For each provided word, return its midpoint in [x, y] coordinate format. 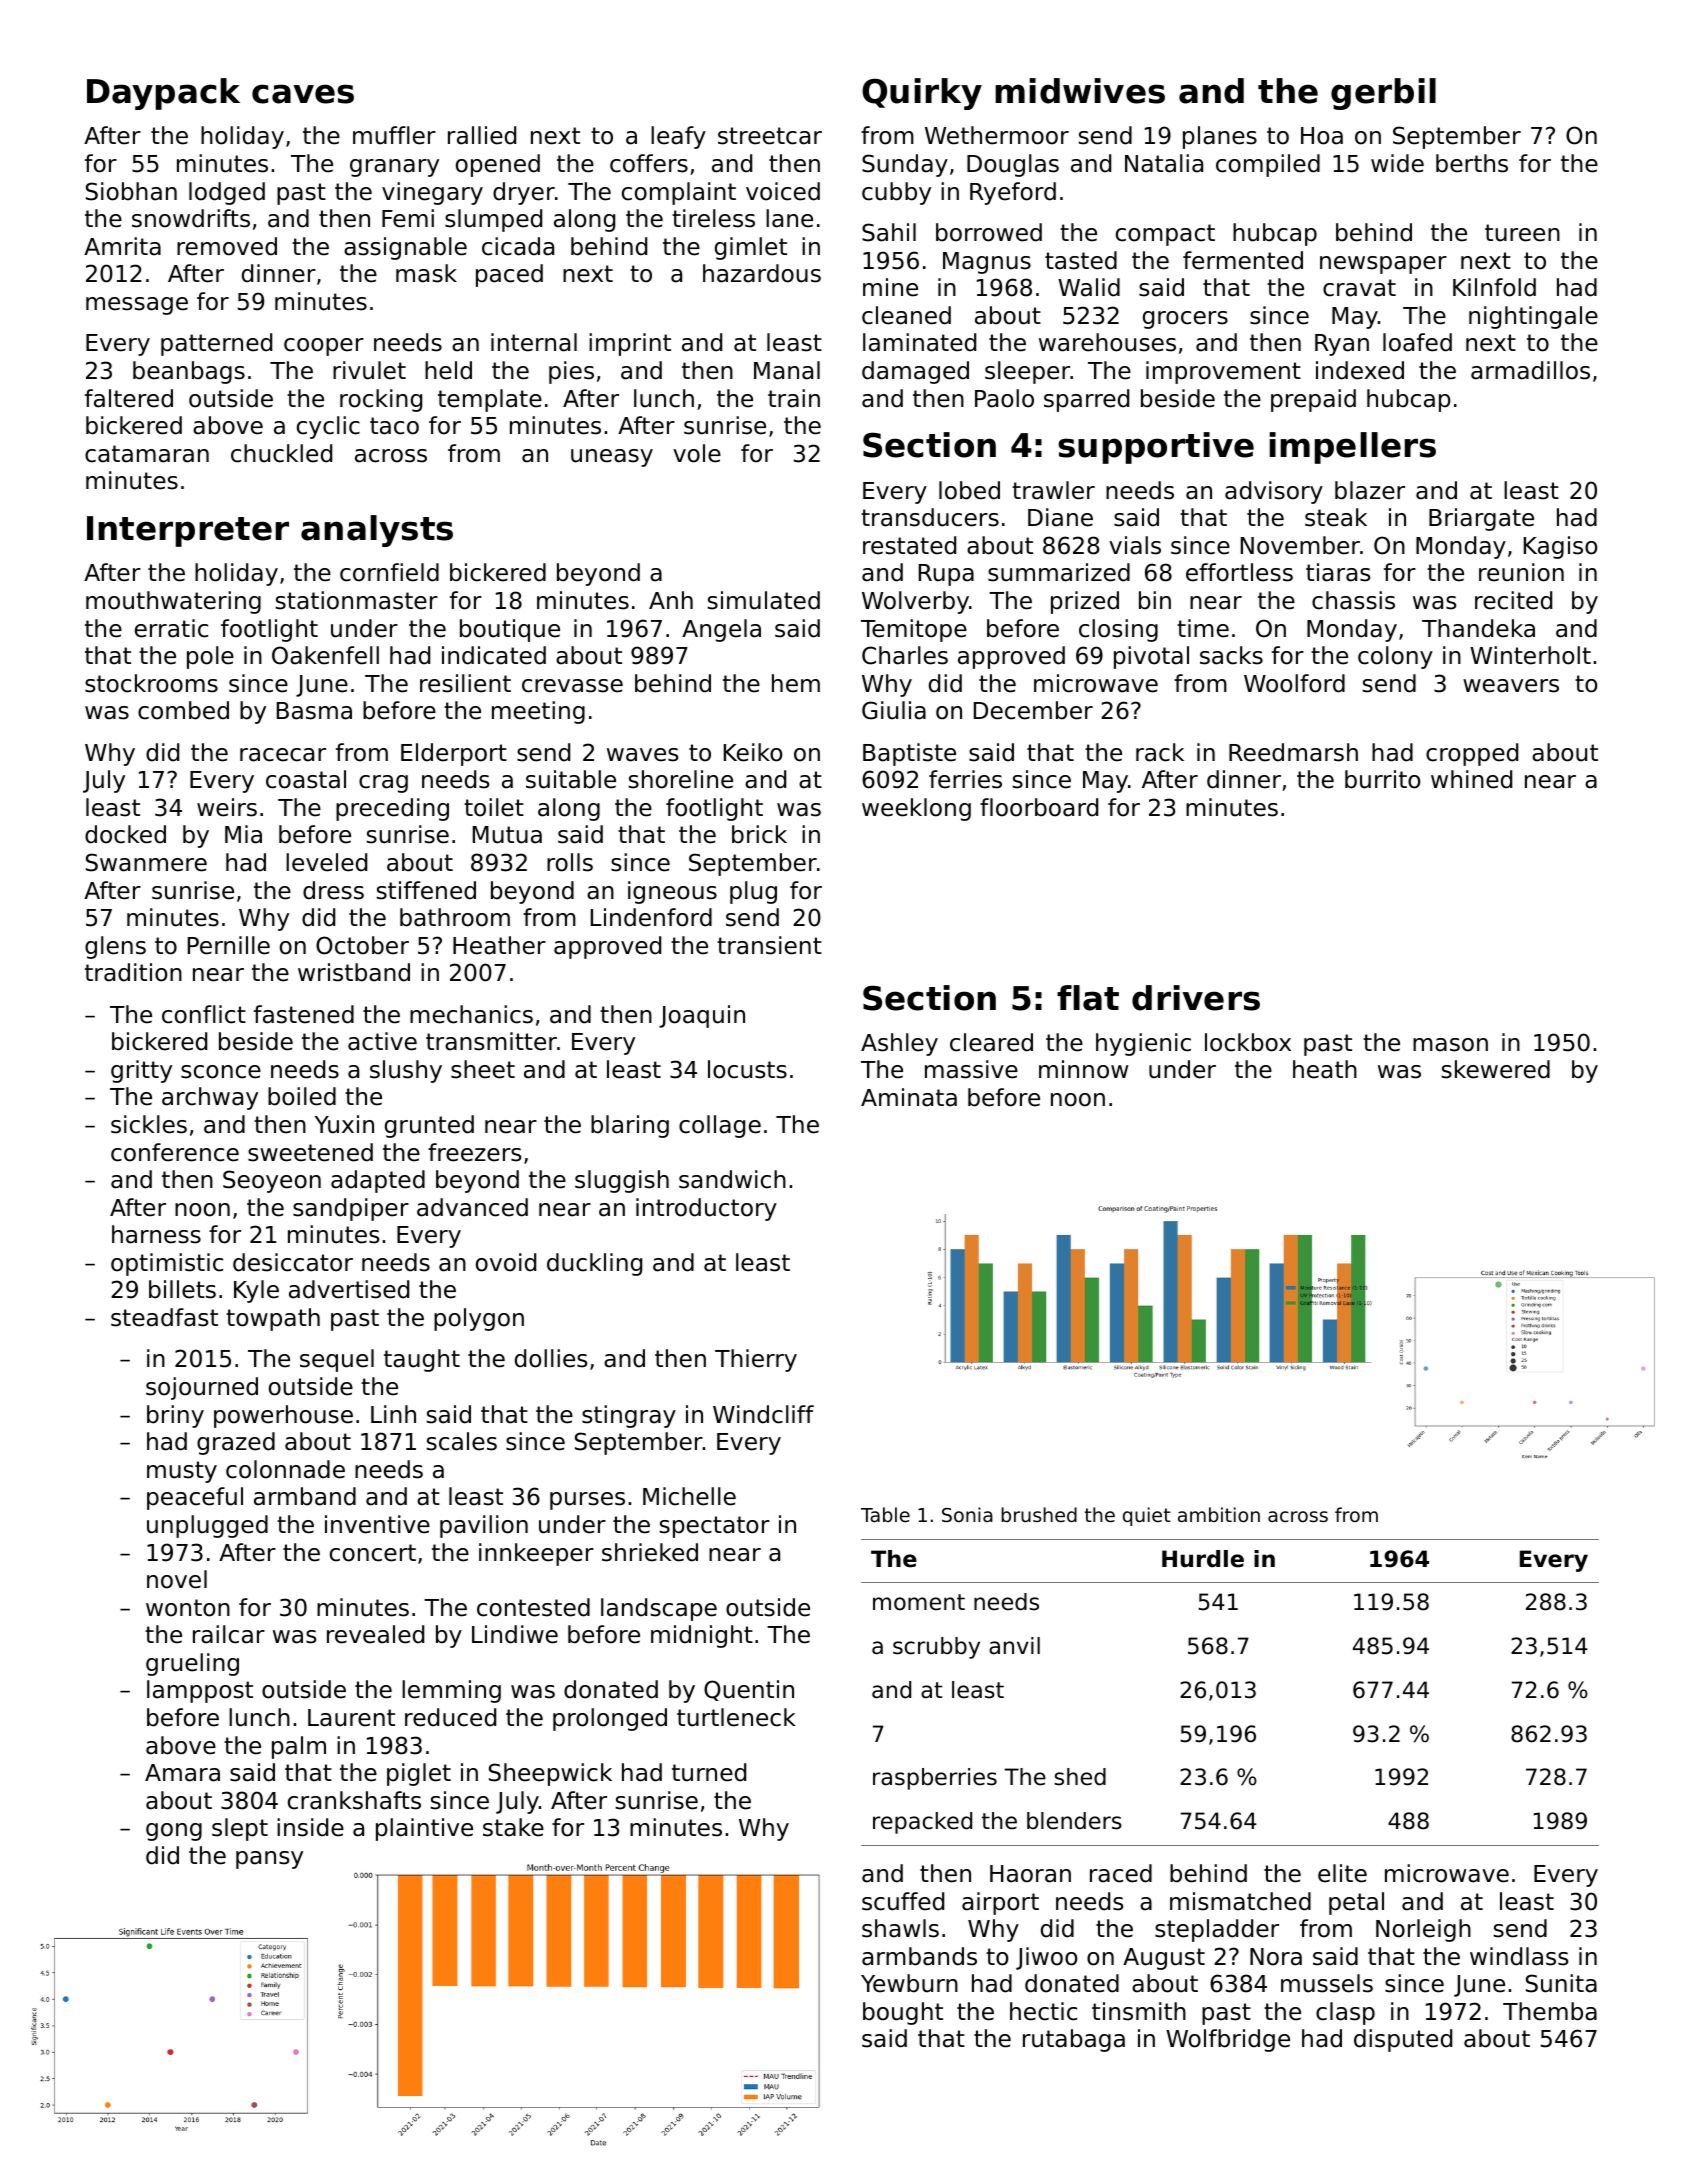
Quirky [922, 94]
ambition [1219, 1514]
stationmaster [357, 600]
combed [183, 710]
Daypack [163, 94]
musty [182, 1472]
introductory [706, 1209]
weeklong [916, 809]
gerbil [1383, 94]
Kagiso [1560, 547]
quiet [1147, 1516]
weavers [1511, 686]
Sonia [967, 1514]
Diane [1060, 517]
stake [513, 1827]
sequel [337, 1360]
